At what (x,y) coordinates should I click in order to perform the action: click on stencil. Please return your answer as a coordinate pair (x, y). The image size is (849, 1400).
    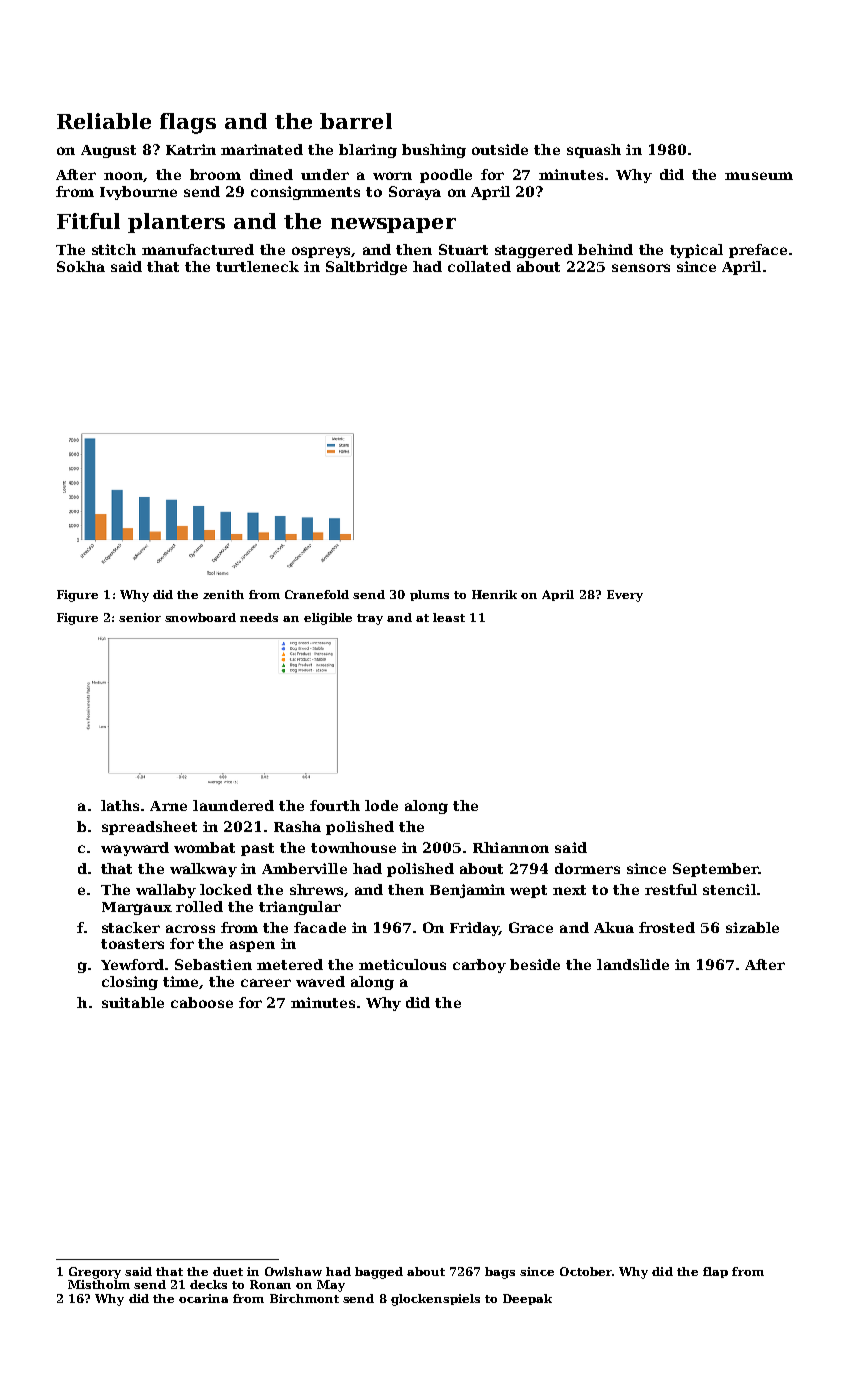
    Looking at the image, I should click on (729, 889).
